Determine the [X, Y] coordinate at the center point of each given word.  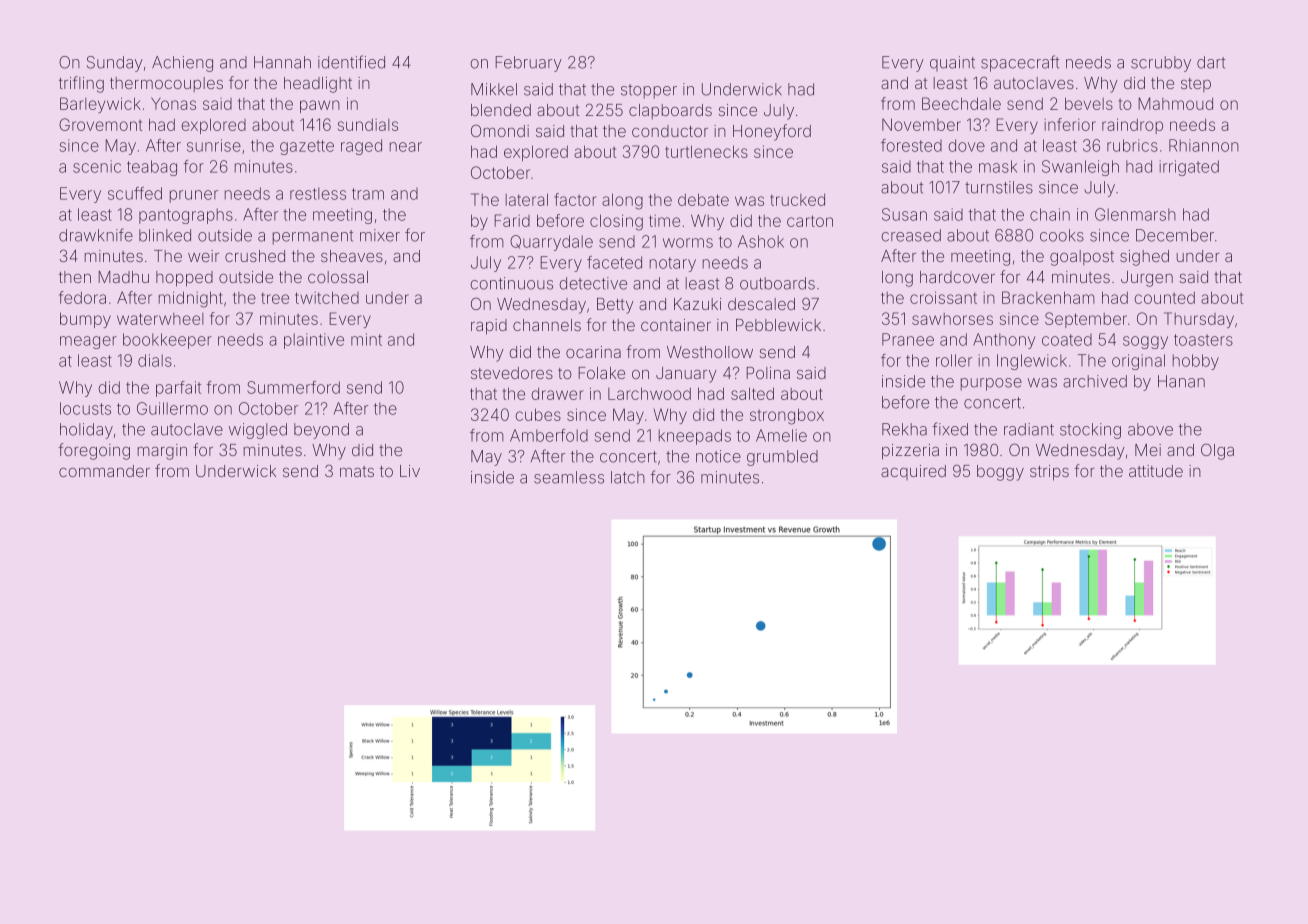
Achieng [182, 64]
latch [628, 477]
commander [104, 471]
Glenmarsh [1135, 214]
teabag [152, 168]
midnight [191, 299]
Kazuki [697, 304]
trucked [797, 200]
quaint [952, 63]
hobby [1196, 362]
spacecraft [1020, 63]
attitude [1156, 471]
